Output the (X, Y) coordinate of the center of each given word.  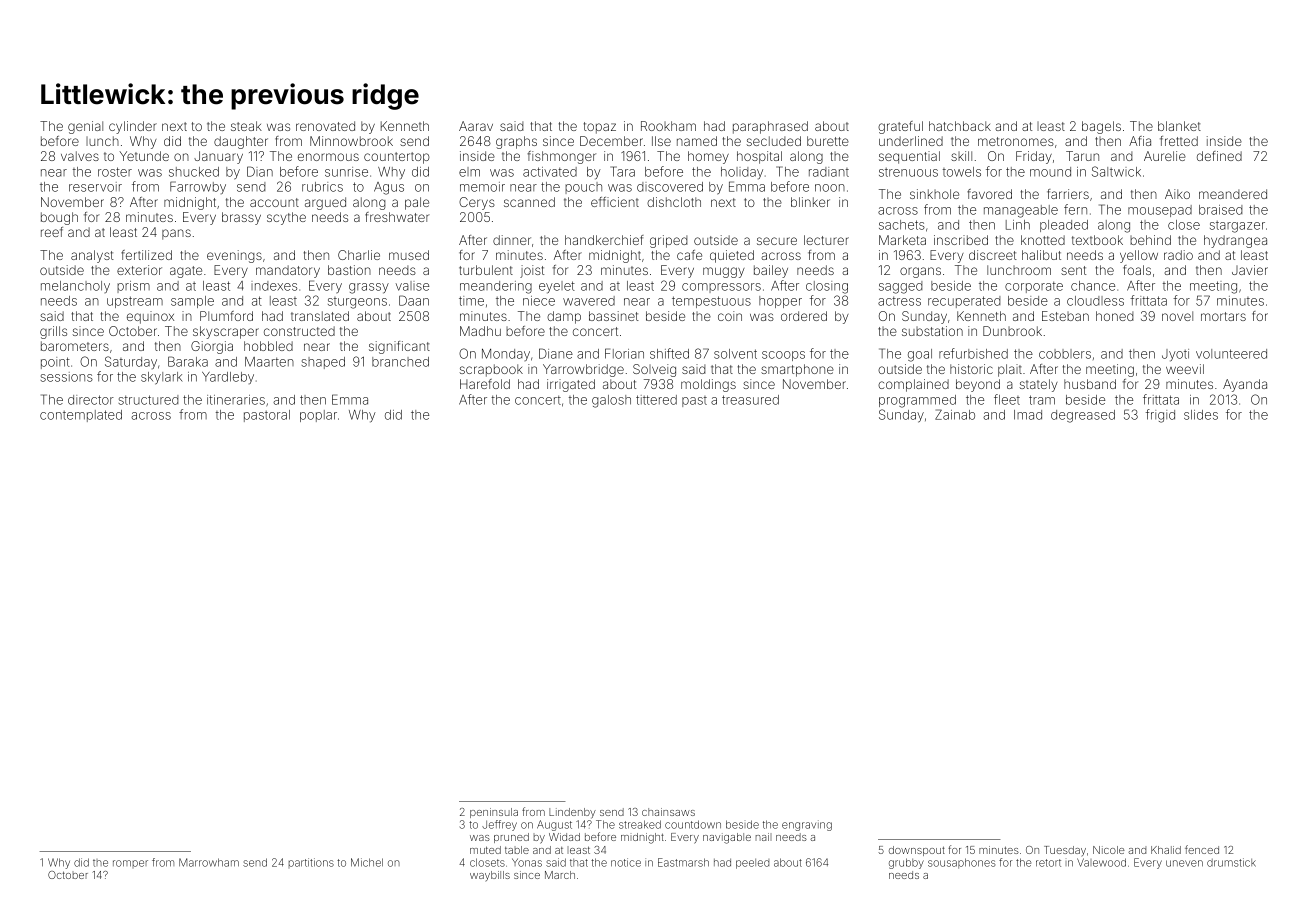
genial (85, 127)
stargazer (1237, 227)
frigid (1160, 416)
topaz (600, 128)
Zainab (955, 414)
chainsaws (668, 812)
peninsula (494, 813)
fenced (1202, 849)
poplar (318, 416)
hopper (780, 302)
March (560, 875)
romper (130, 864)
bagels (1101, 127)
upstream (135, 302)
